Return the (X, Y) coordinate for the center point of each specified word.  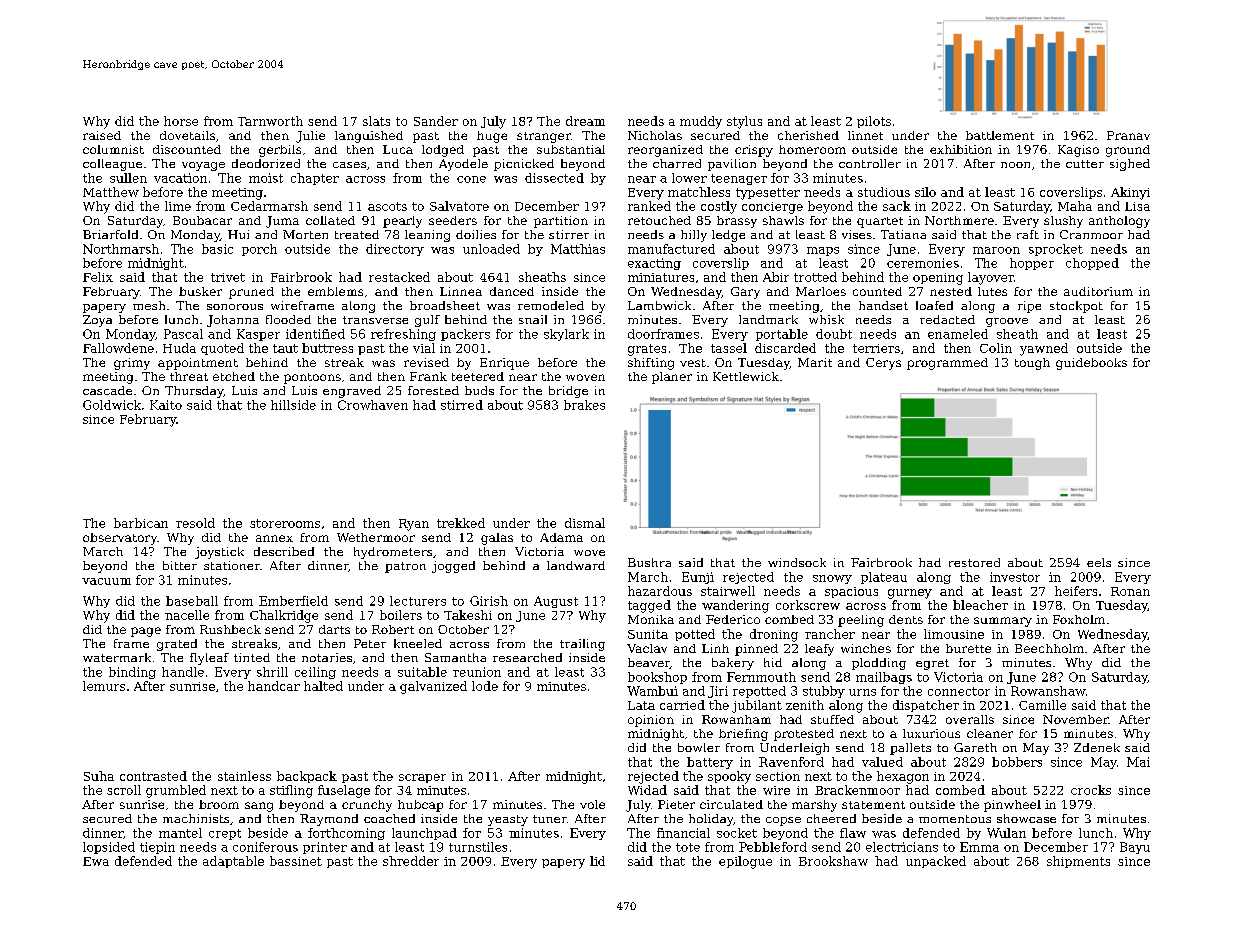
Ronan (1130, 591)
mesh (149, 305)
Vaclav (647, 648)
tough (1032, 364)
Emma (979, 847)
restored (974, 562)
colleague (112, 165)
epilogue (745, 862)
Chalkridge (284, 616)
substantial (571, 149)
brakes (584, 405)
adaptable (233, 862)
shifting (651, 364)
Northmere (959, 220)
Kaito (166, 405)
